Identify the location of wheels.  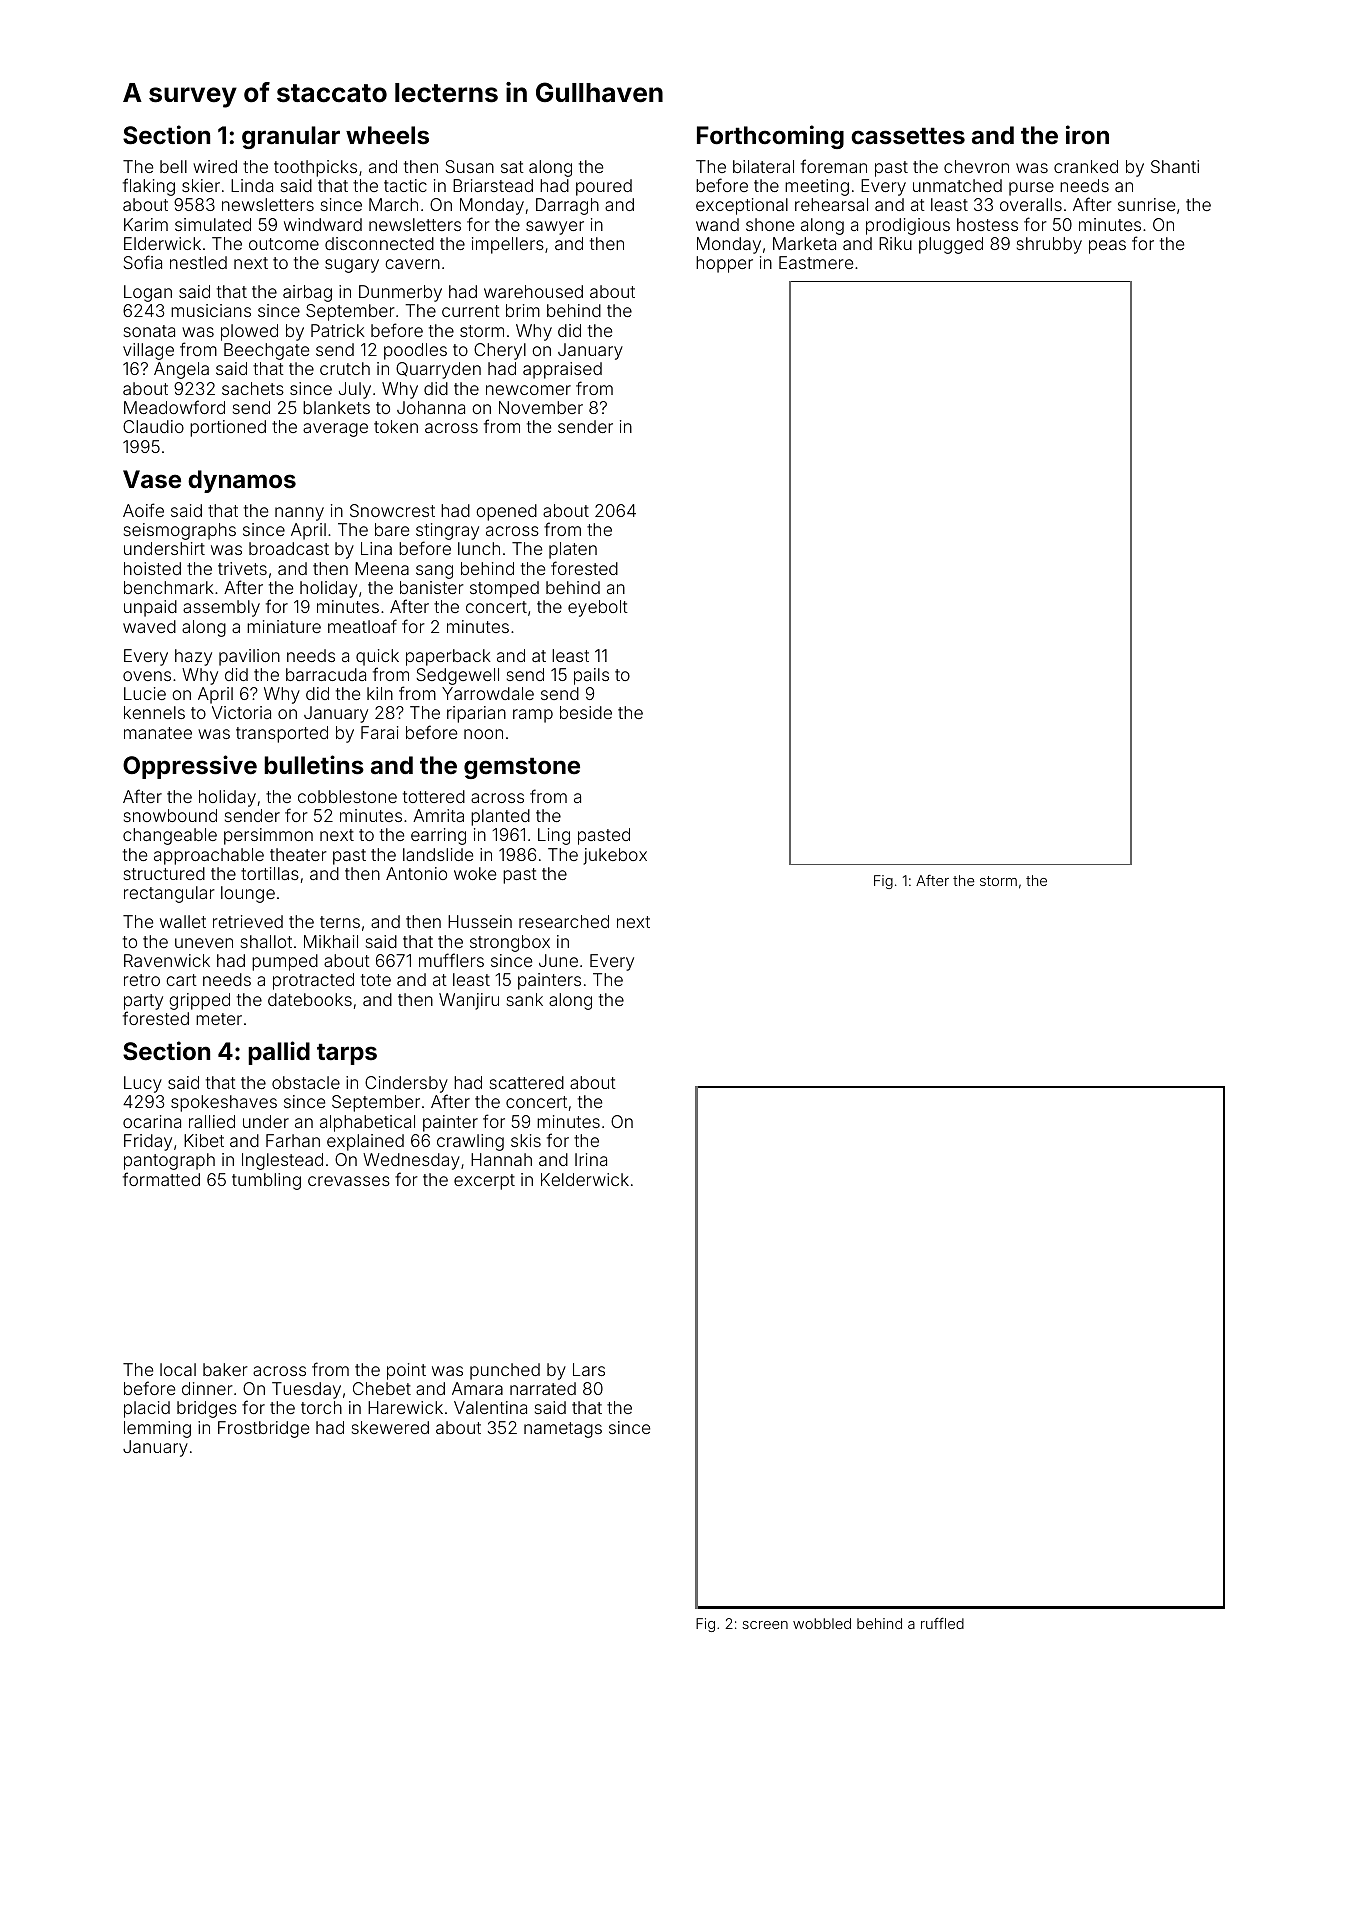
(387, 135).
